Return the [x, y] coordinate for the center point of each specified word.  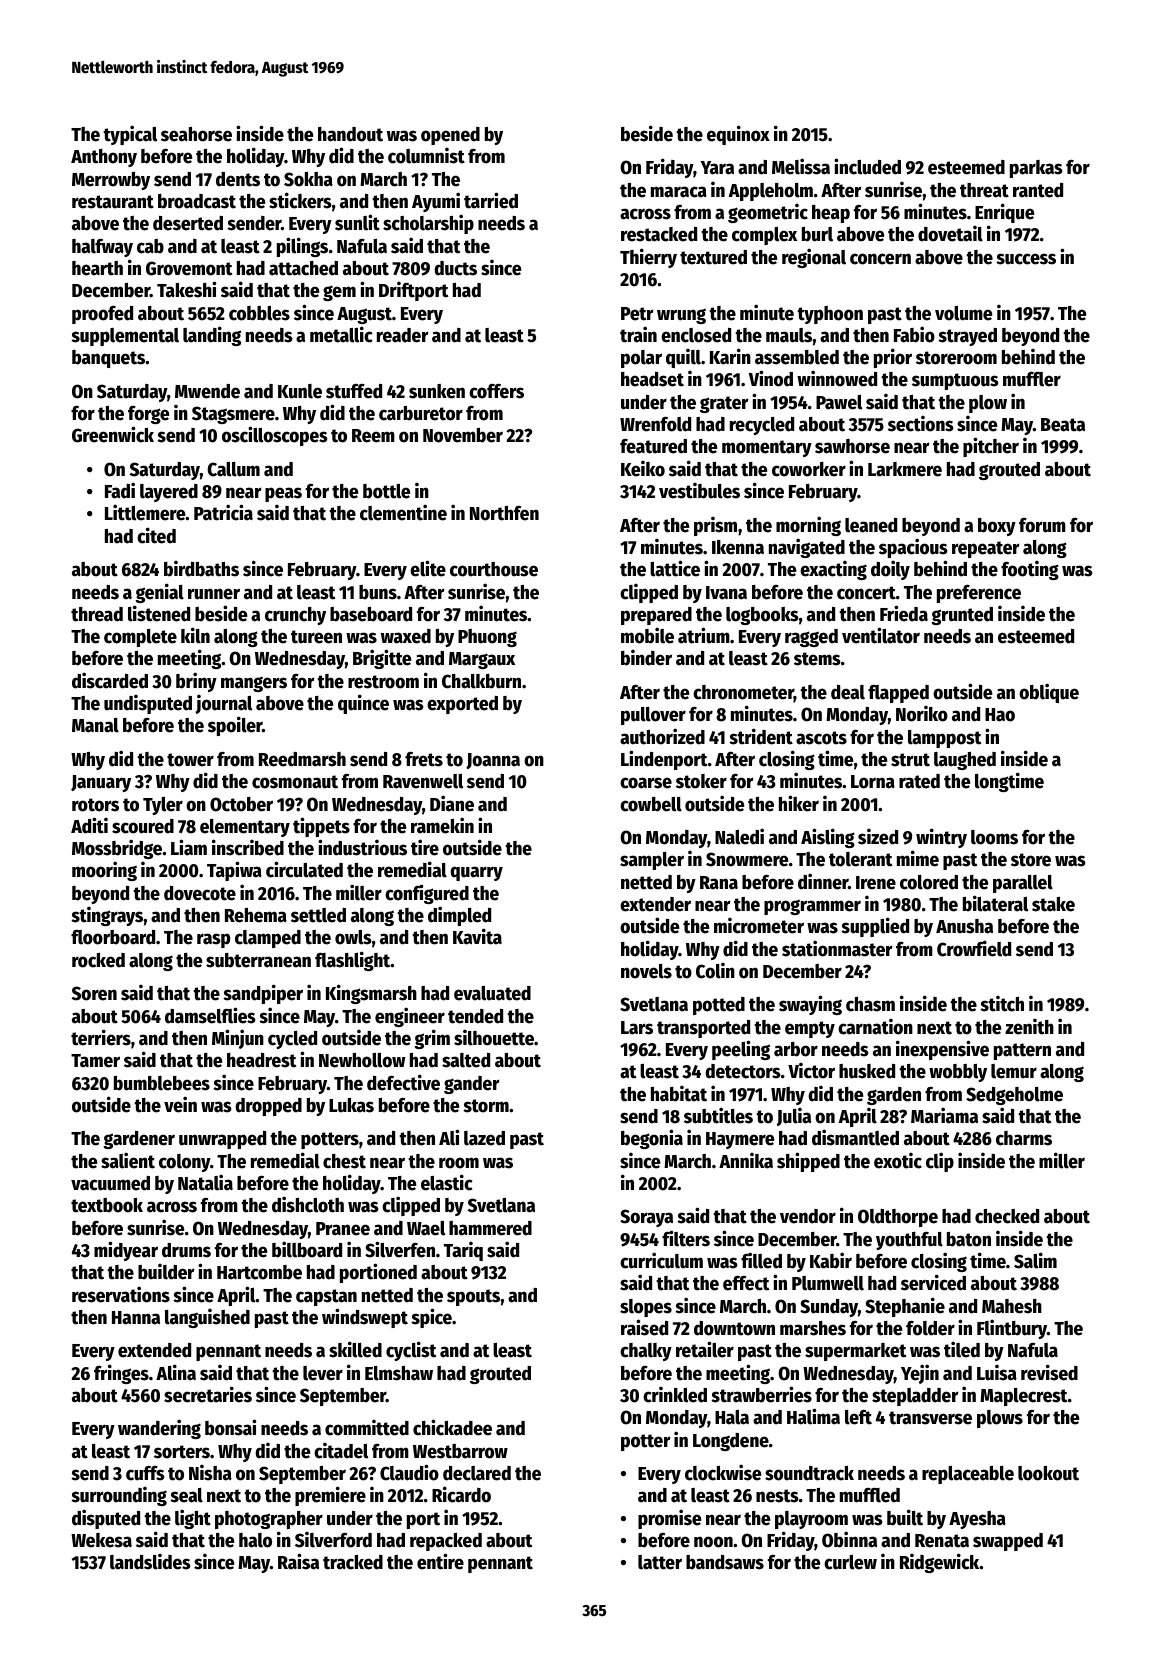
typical [130, 135]
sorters [182, 1452]
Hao [1000, 715]
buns [378, 592]
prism [715, 526]
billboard [307, 1249]
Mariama [944, 1115]
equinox [738, 135]
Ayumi [436, 202]
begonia [652, 1139]
